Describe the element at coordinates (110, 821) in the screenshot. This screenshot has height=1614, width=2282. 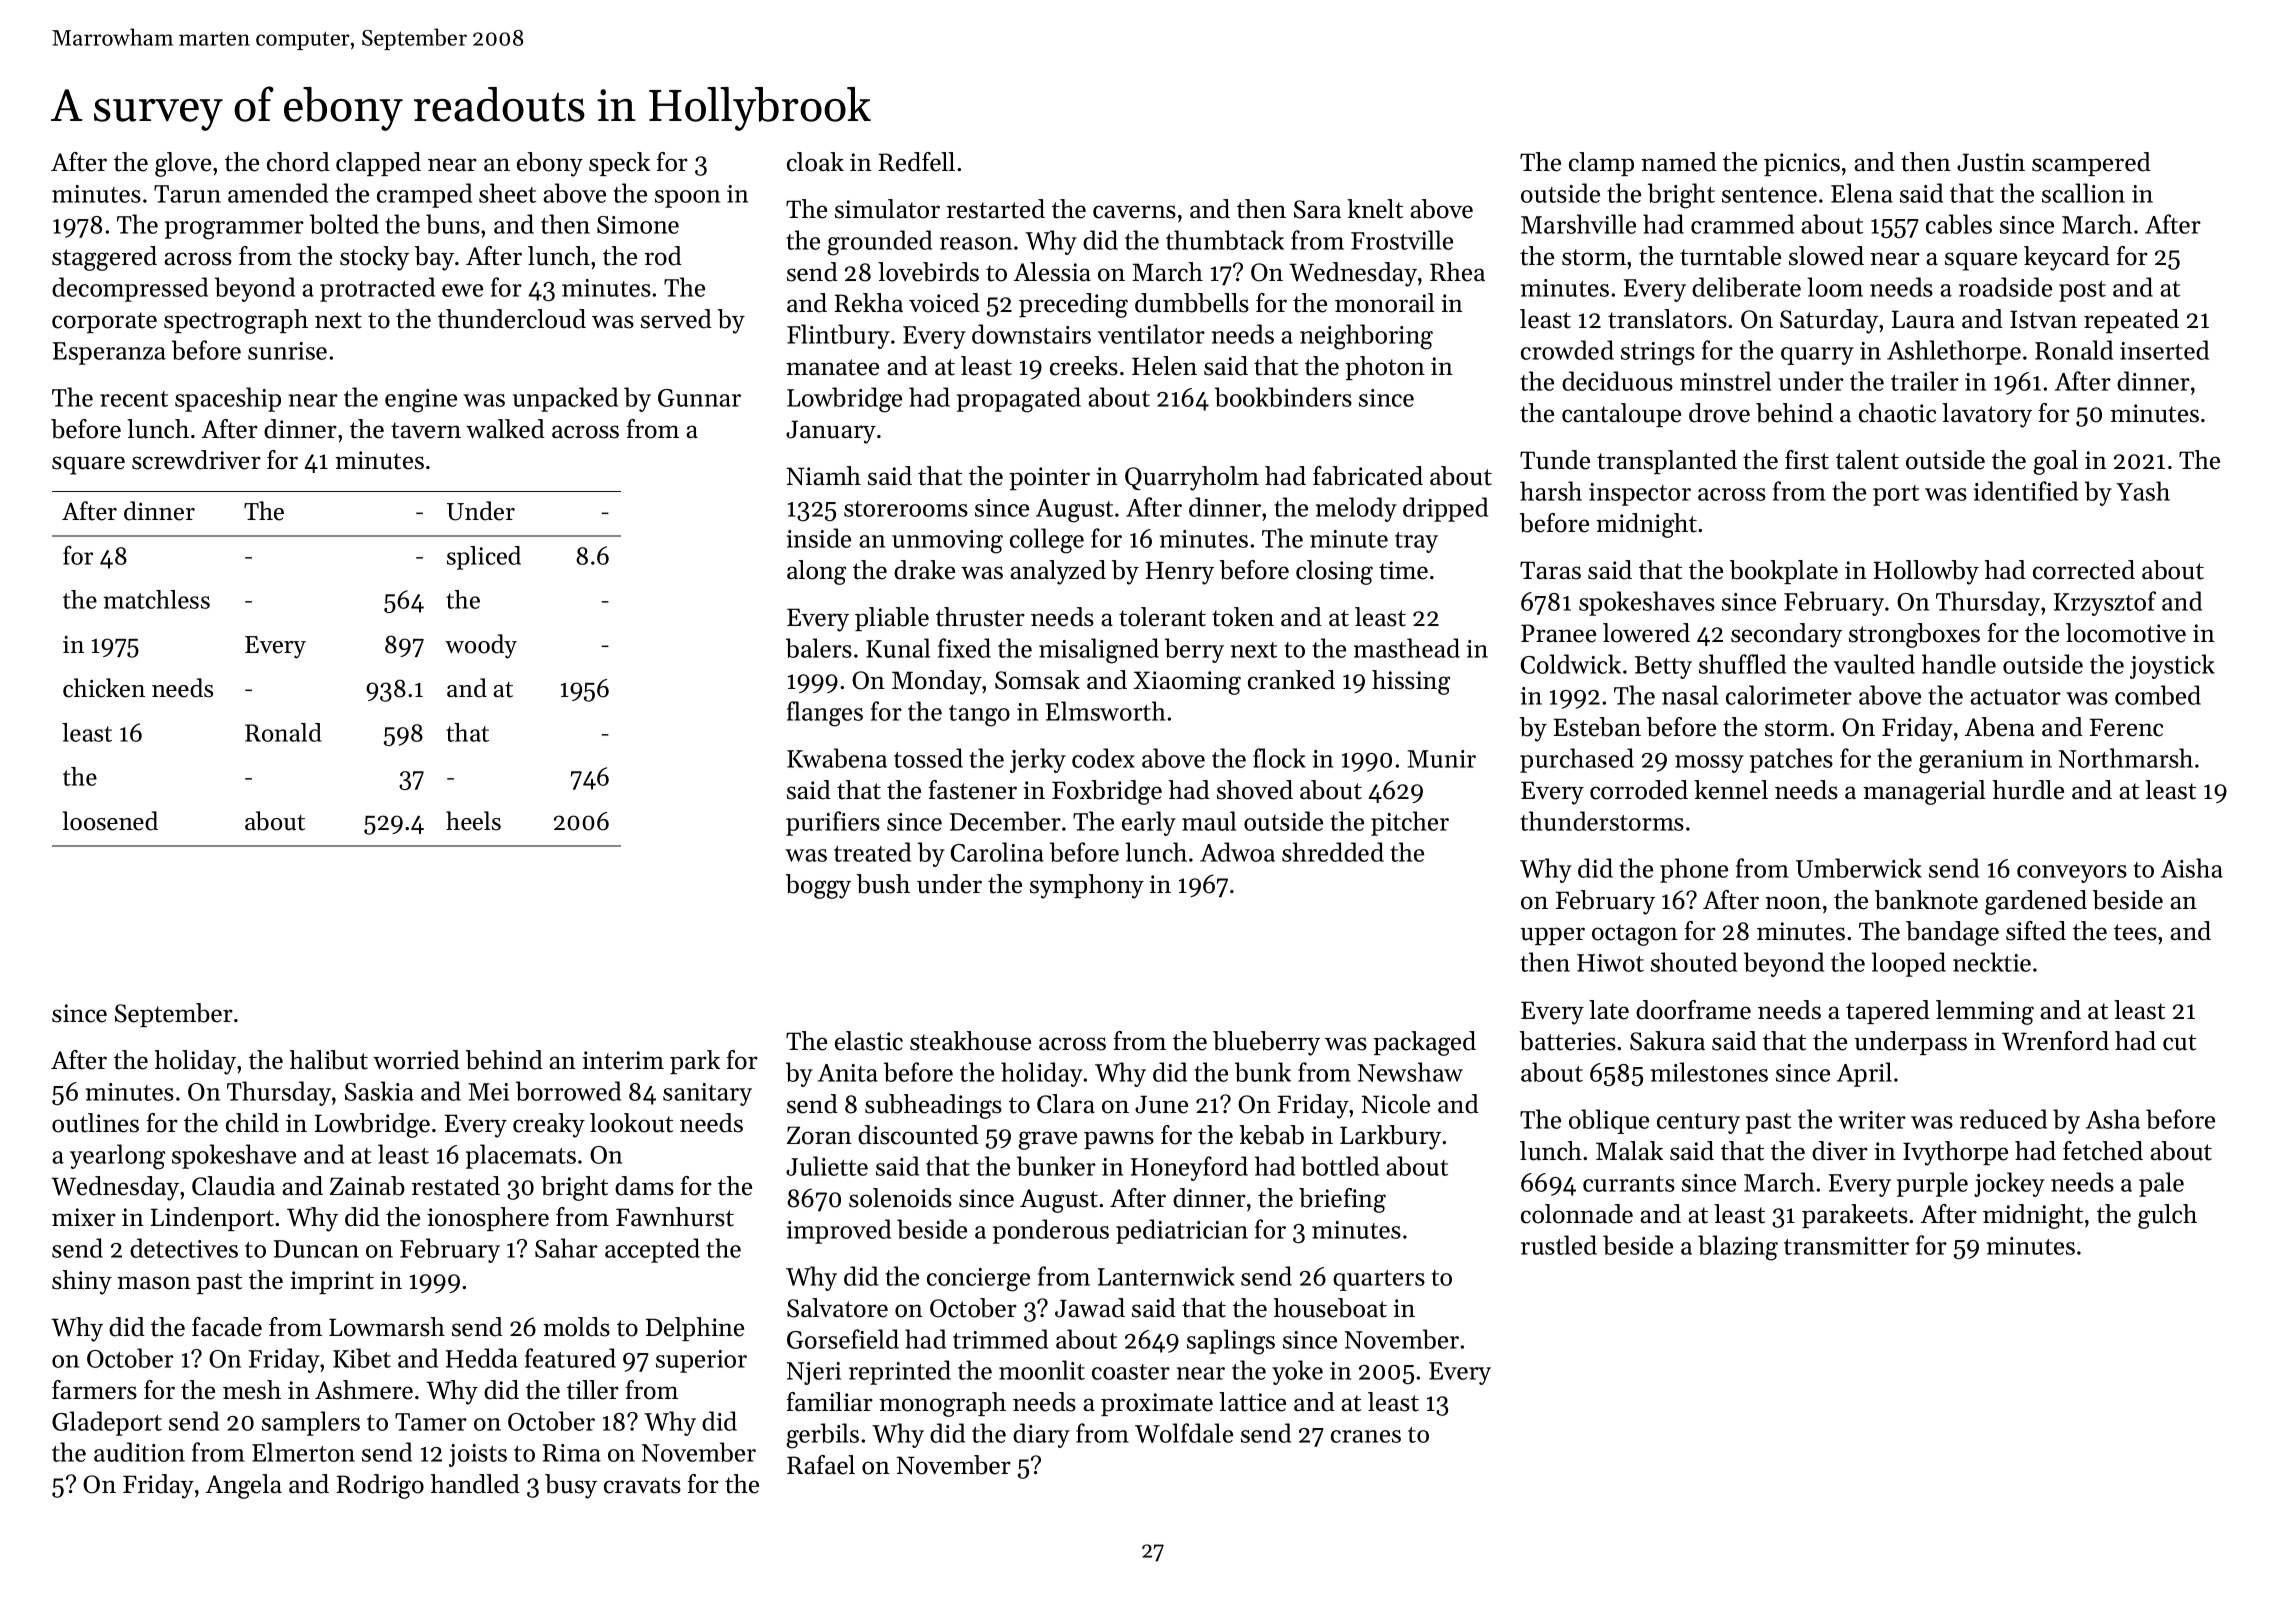
I see `loosened` at that location.
